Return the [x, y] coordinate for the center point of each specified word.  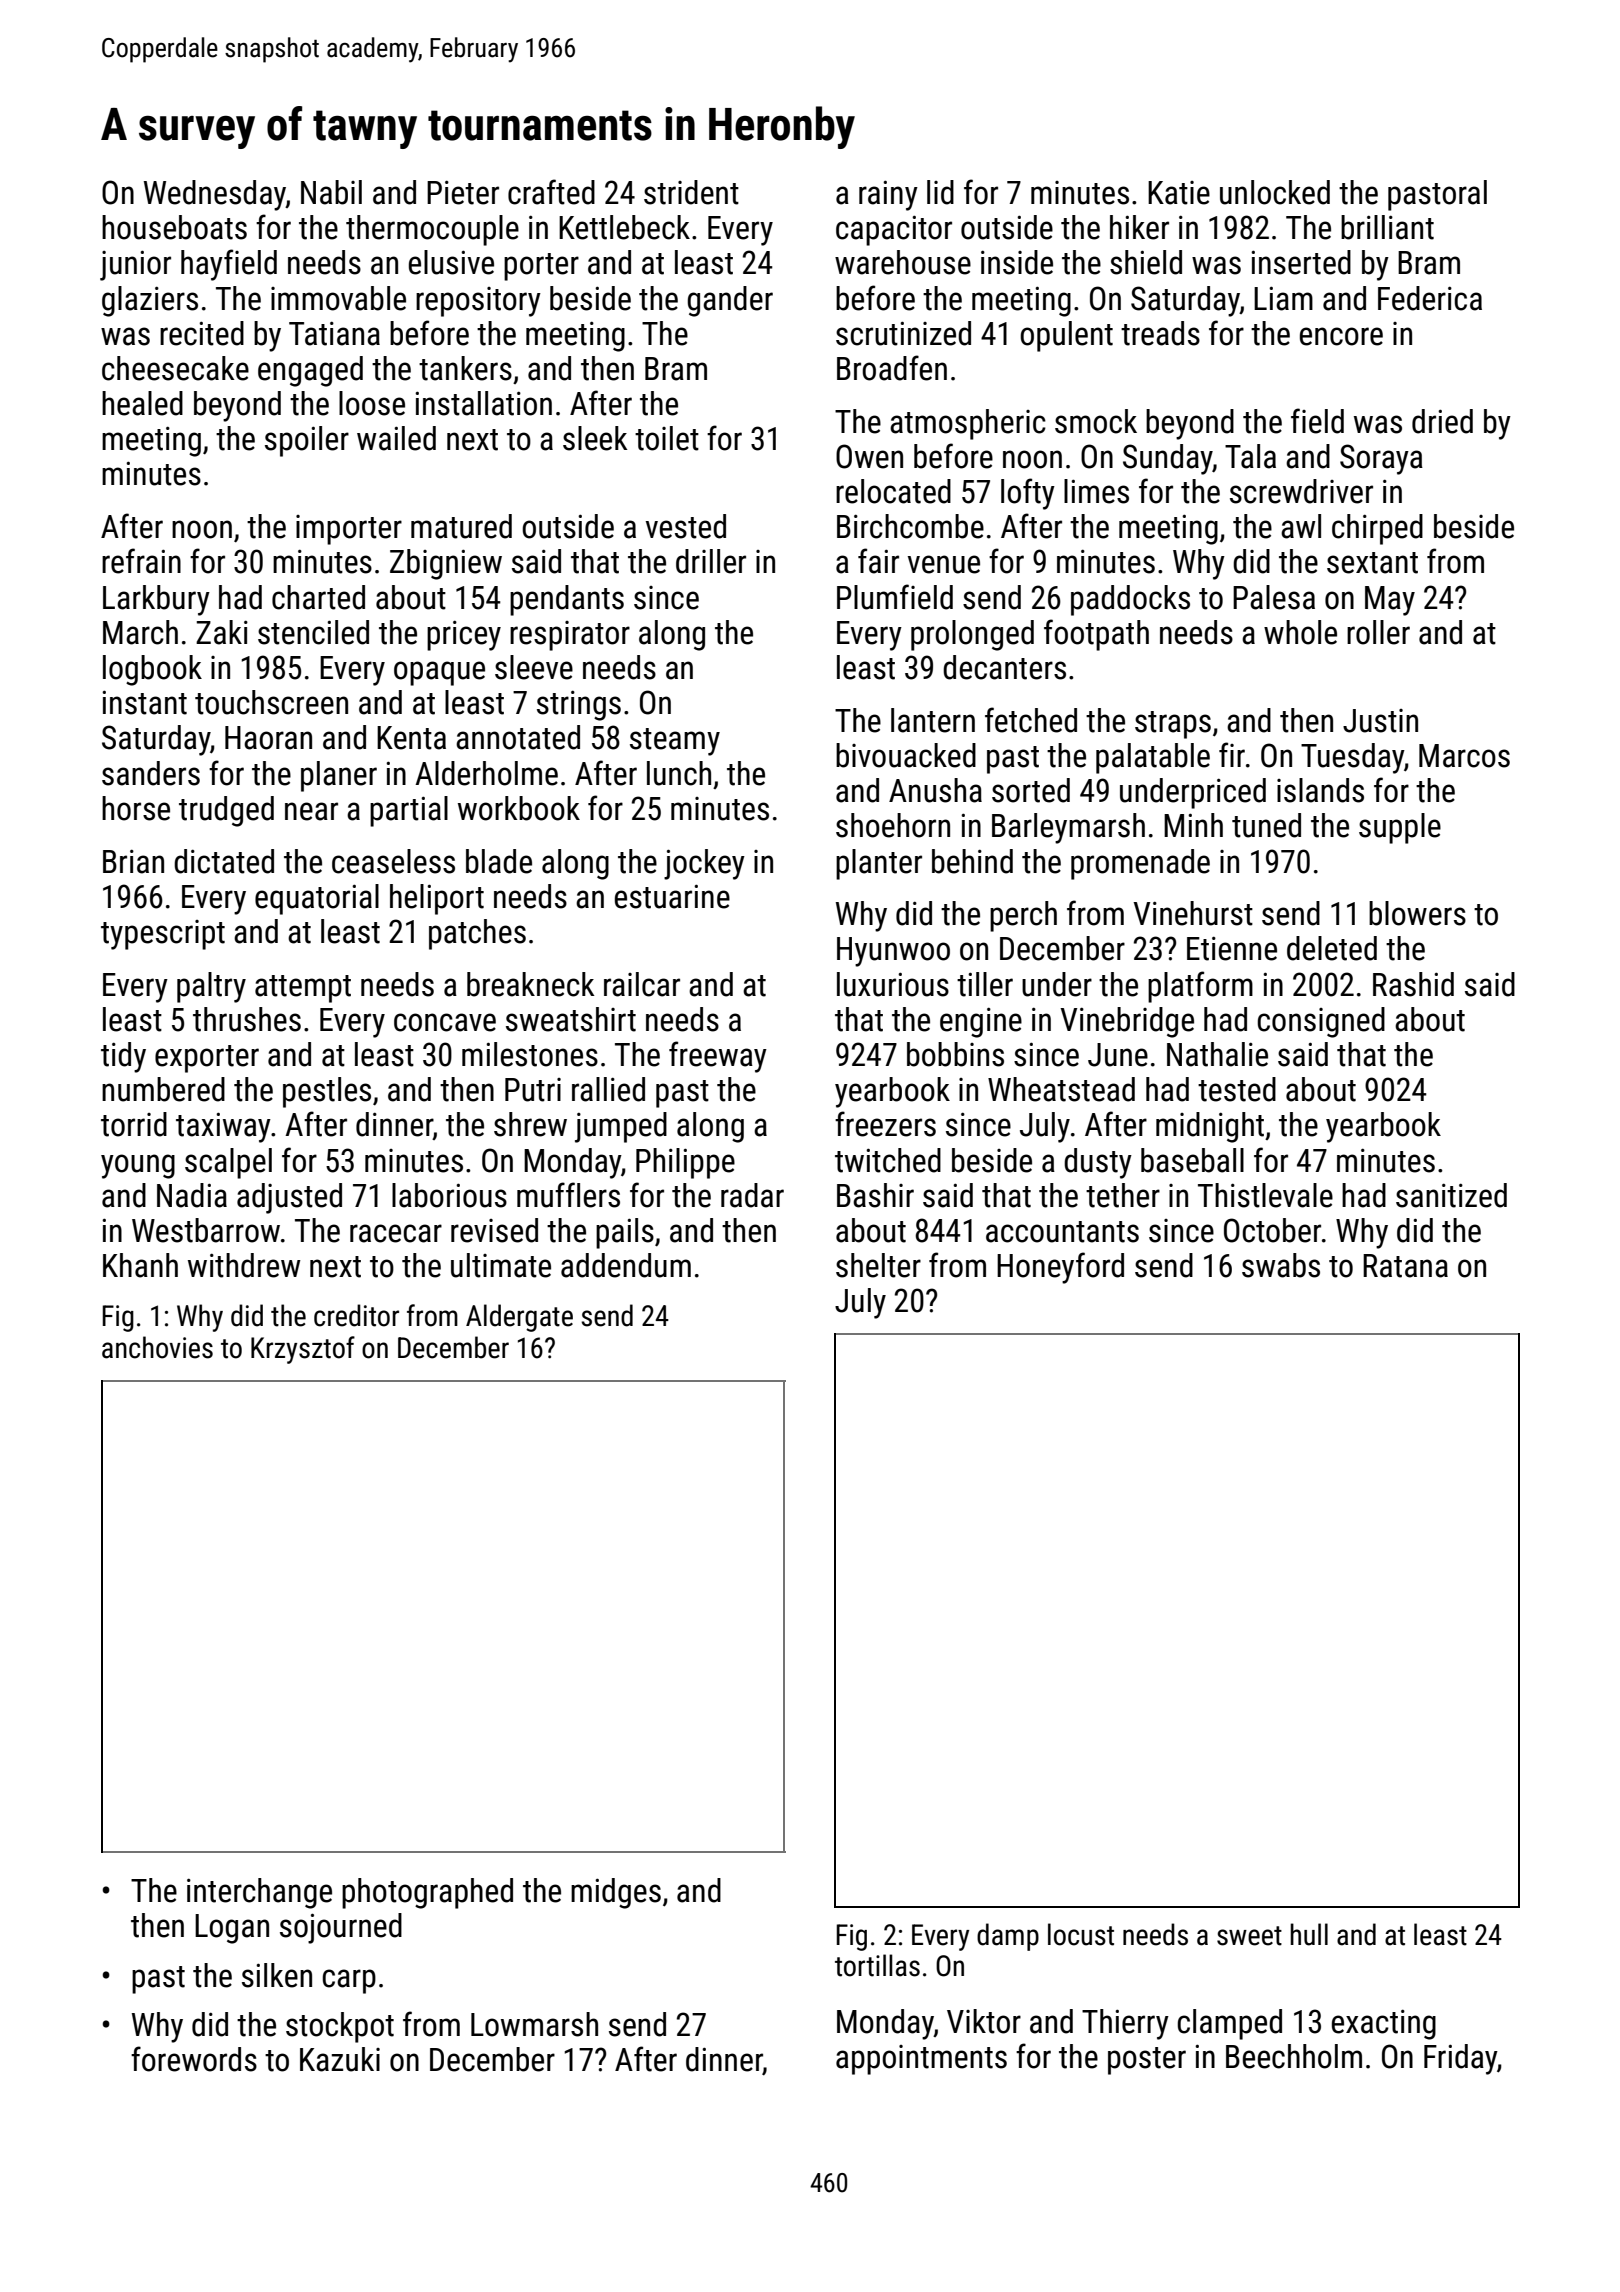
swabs [1281, 1265]
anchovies [157, 1347]
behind [972, 861]
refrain [141, 561]
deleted [1332, 948]
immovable [338, 298]
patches [477, 934]
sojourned [341, 1928]
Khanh [140, 1265]
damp [1008, 1937]
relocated [893, 491]
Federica [1430, 298]
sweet [1249, 1936]
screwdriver [1301, 491]
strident [691, 192]
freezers [885, 1124]
